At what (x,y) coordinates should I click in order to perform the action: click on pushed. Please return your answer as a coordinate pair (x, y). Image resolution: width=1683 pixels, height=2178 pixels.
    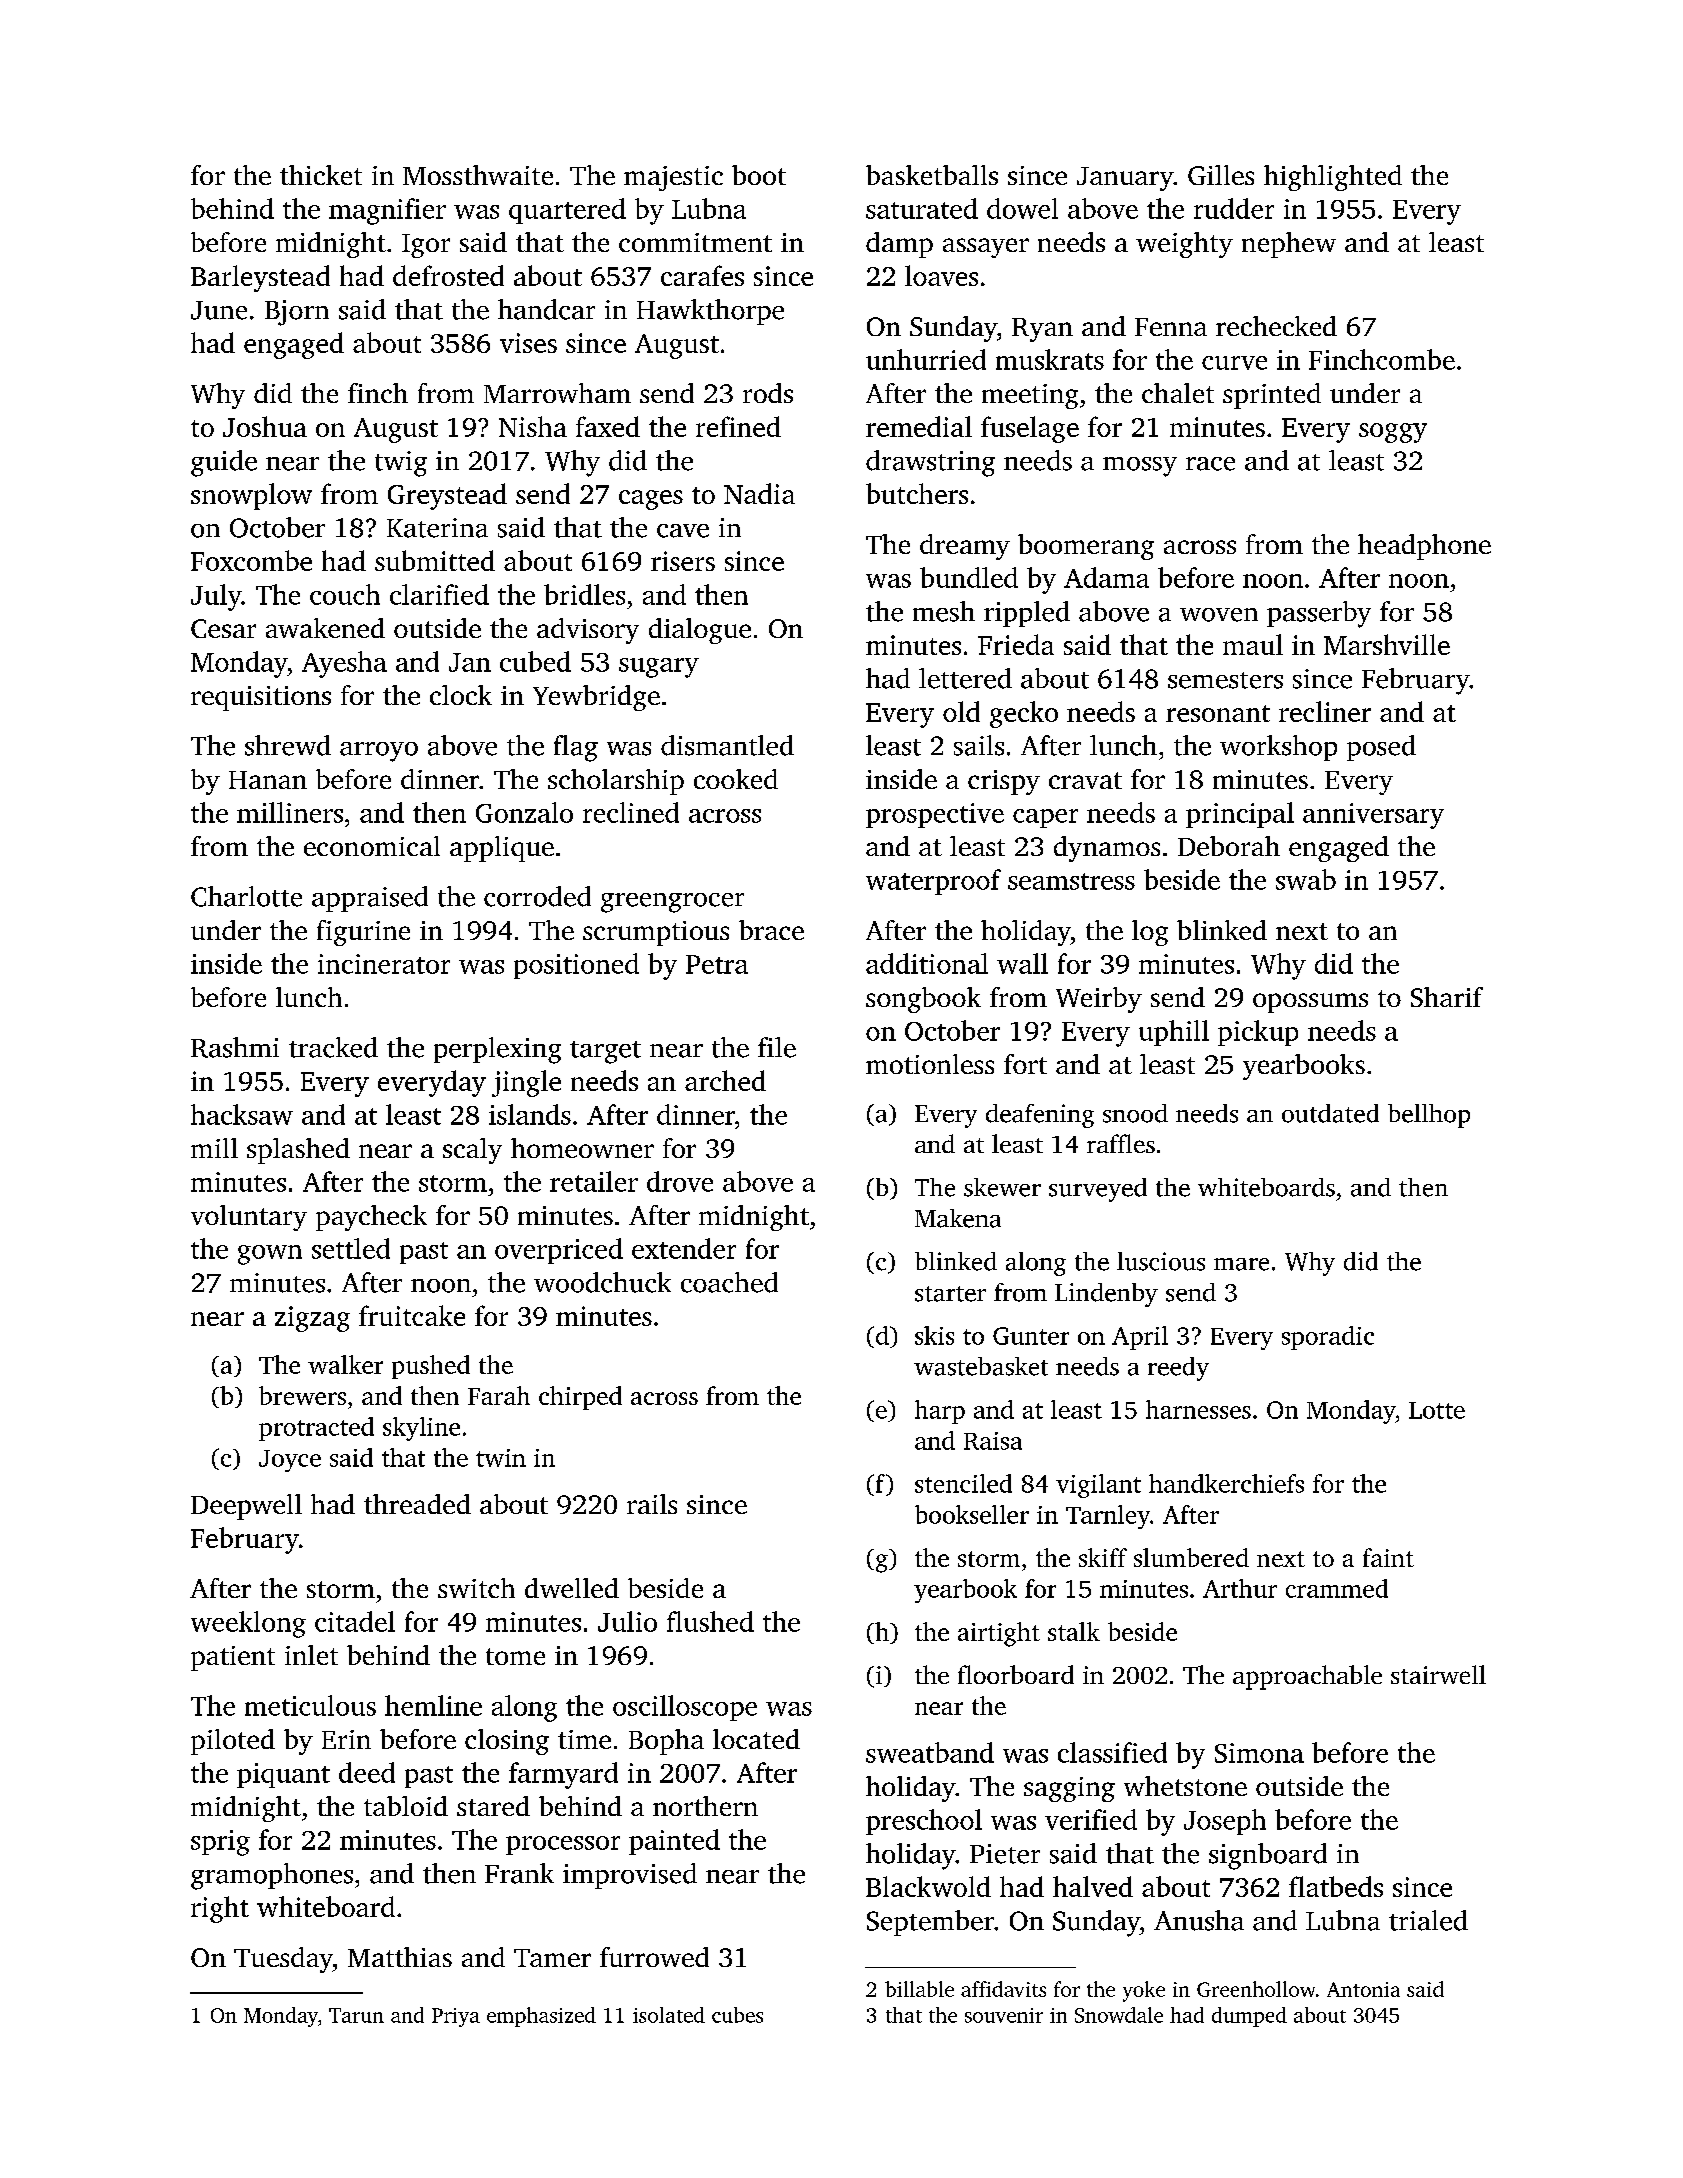
    Looking at the image, I should click on (431, 1367).
